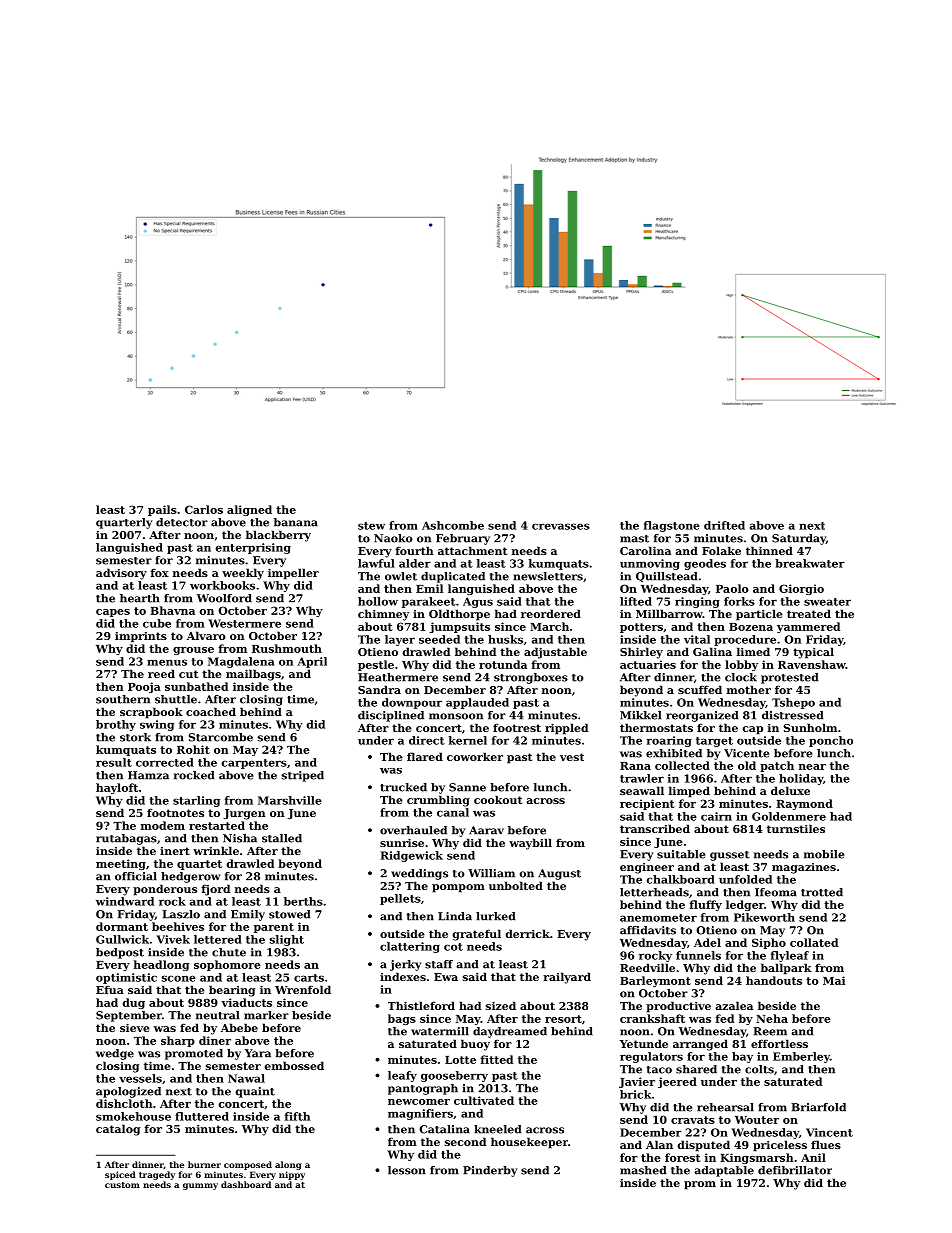 This screenshot has width=952, height=1233. What do you see at coordinates (293, 574) in the screenshot?
I see `impeller` at bounding box center [293, 574].
